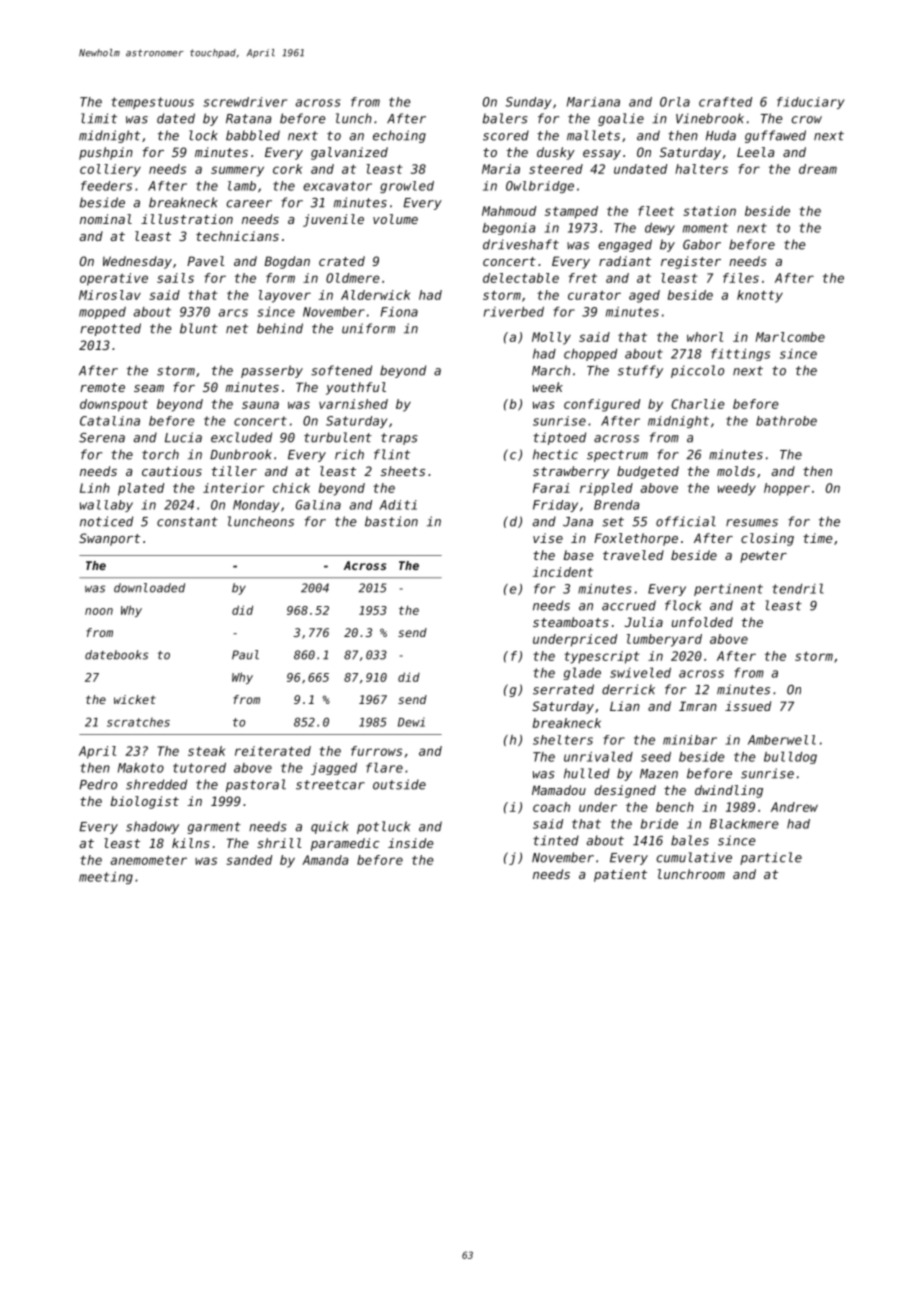  What do you see at coordinates (106, 878) in the screenshot?
I see `meeting` at bounding box center [106, 878].
